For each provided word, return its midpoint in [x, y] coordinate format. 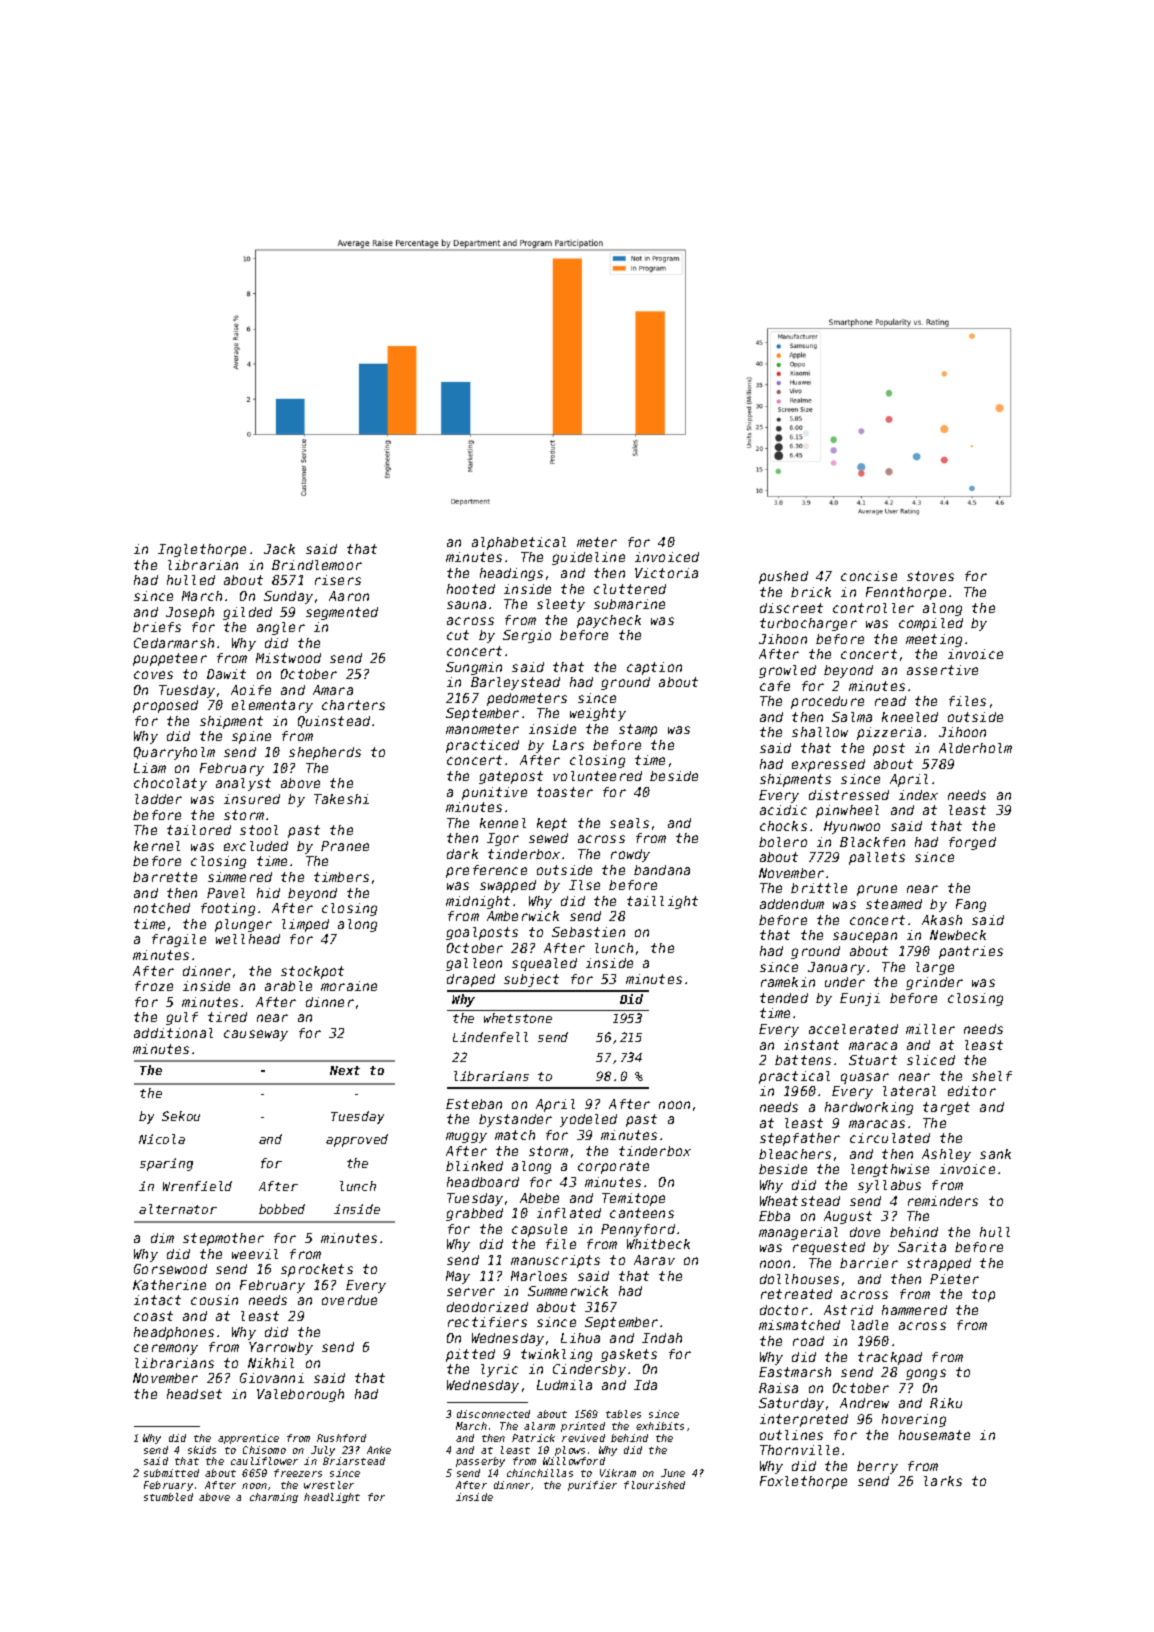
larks [943, 1481]
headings [511, 574]
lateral [909, 1091]
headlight [332, 1498]
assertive [942, 670]
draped [471, 980]
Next [345, 1070]
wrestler [329, 1485]
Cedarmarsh [174, 643]
